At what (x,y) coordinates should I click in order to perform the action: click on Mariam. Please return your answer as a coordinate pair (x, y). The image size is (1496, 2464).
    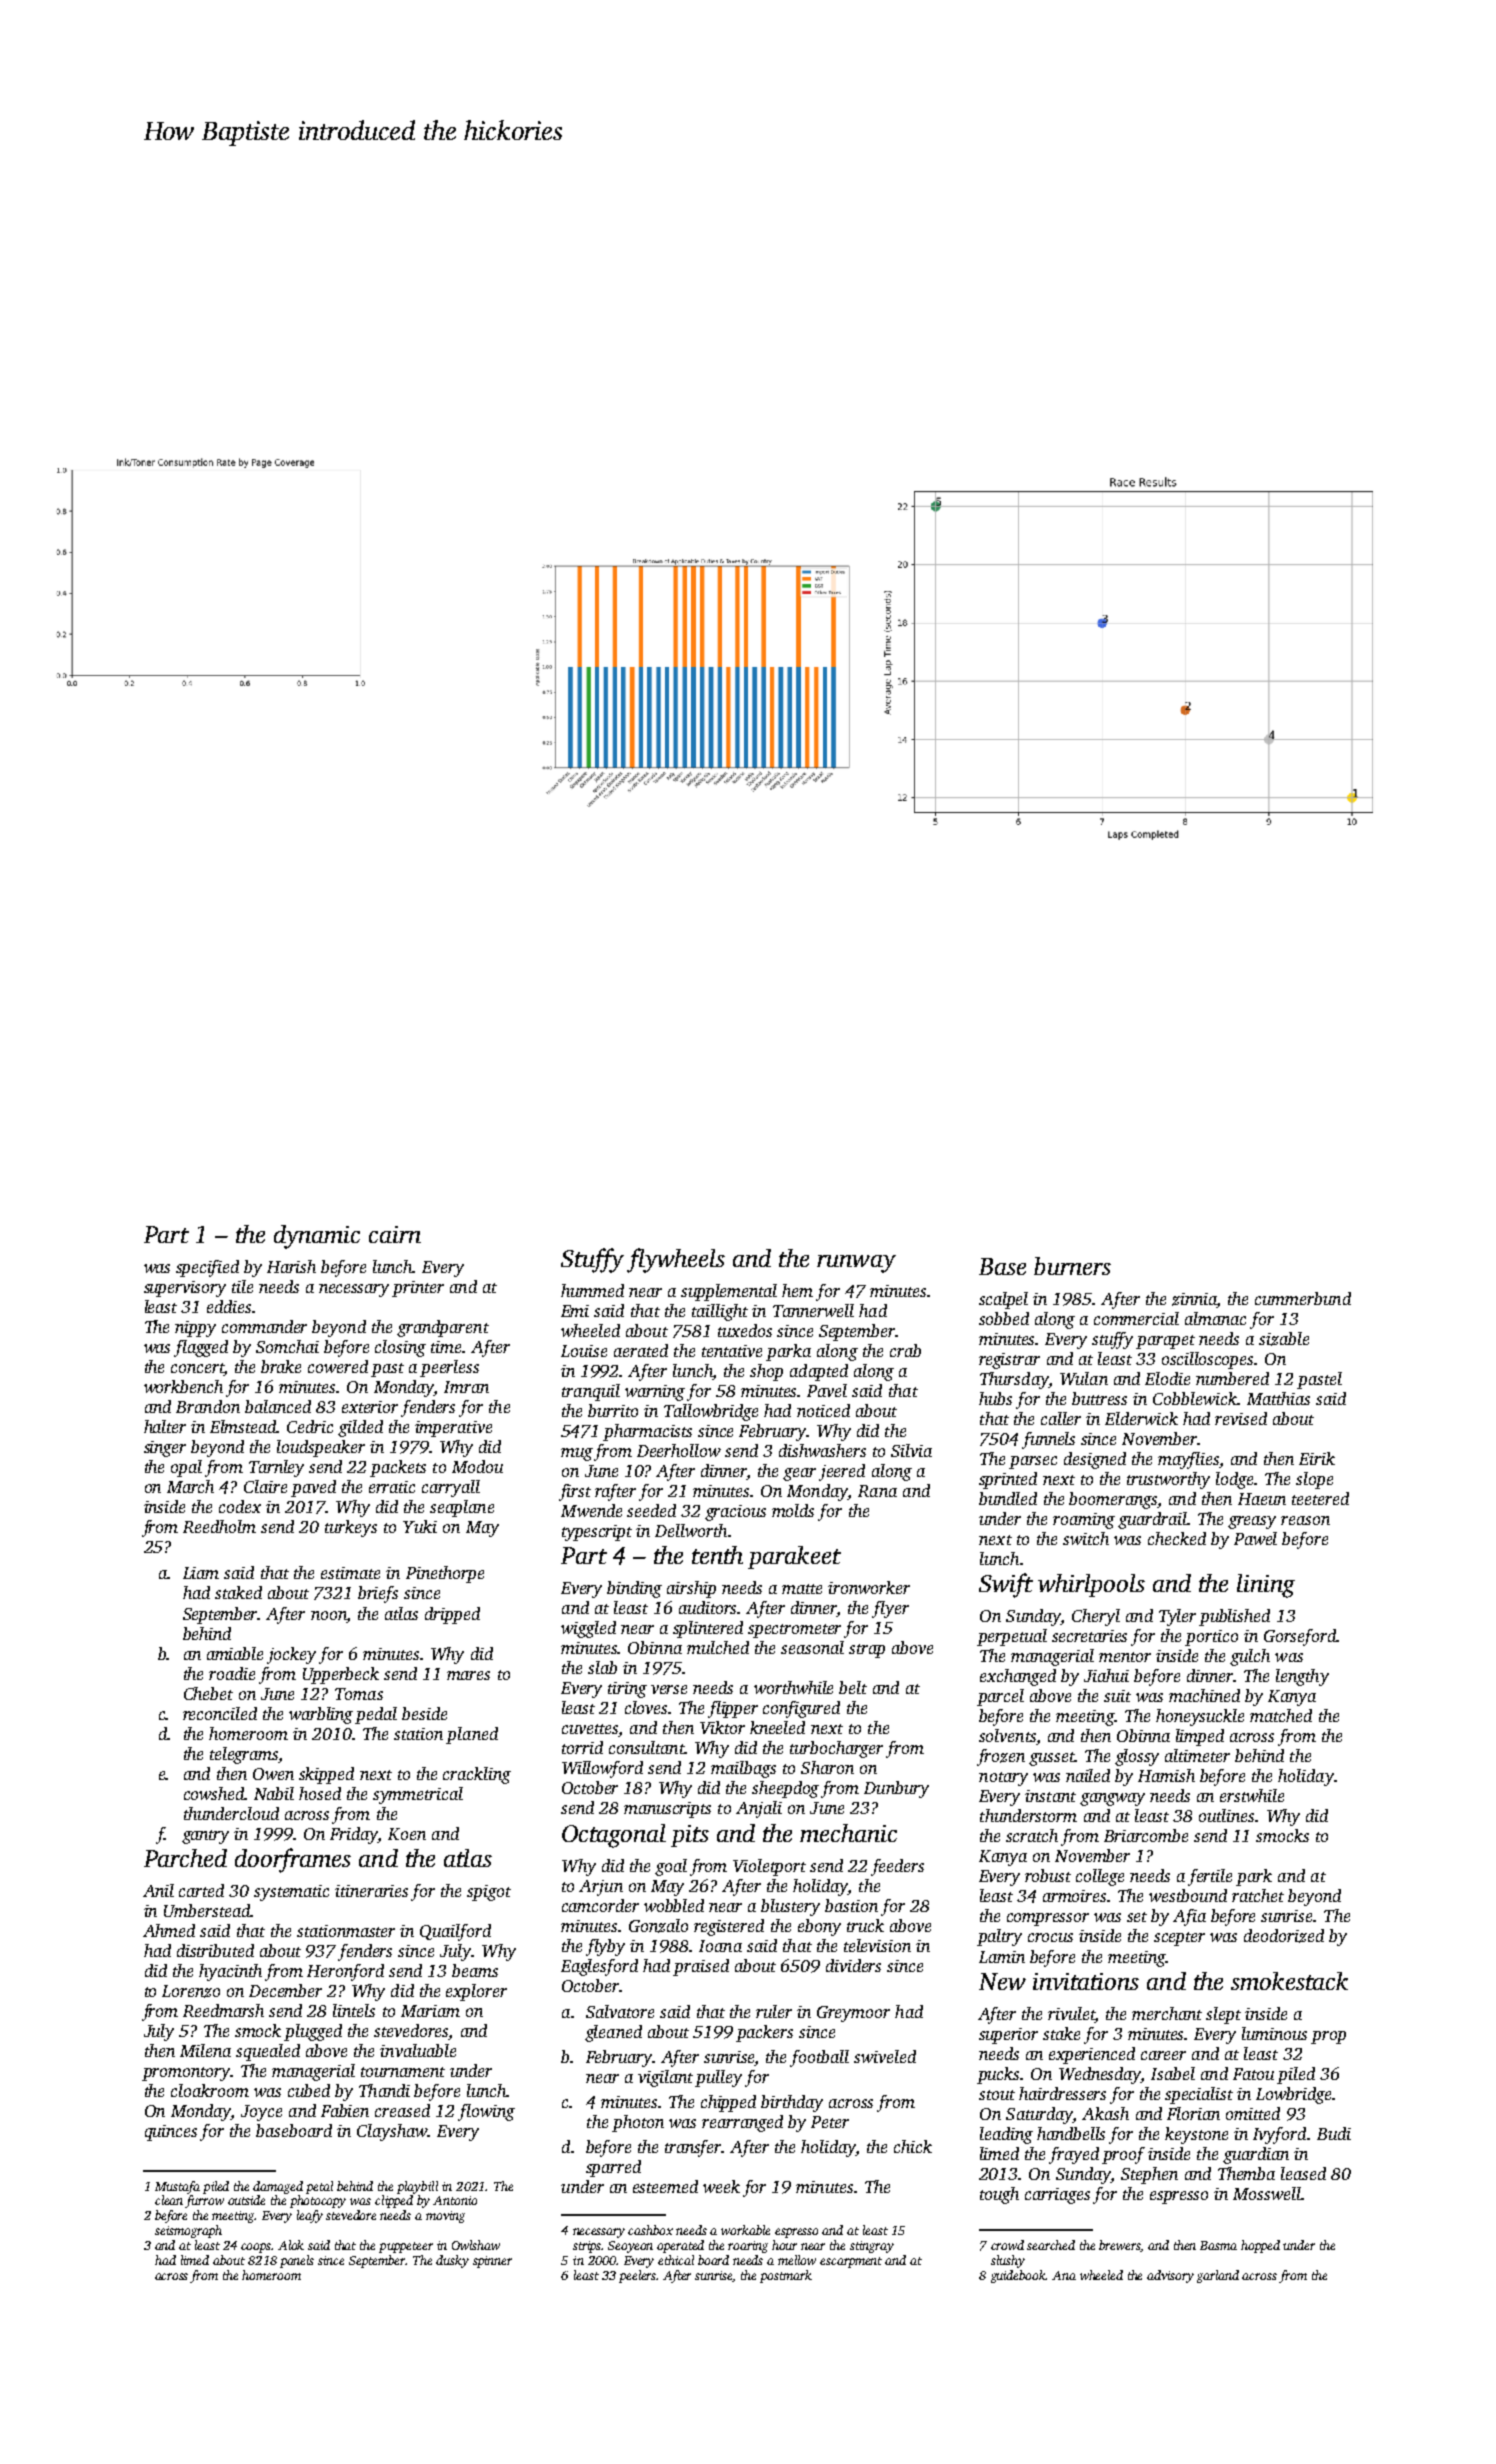
    Looking at the image, I should click on (430, 2011).
